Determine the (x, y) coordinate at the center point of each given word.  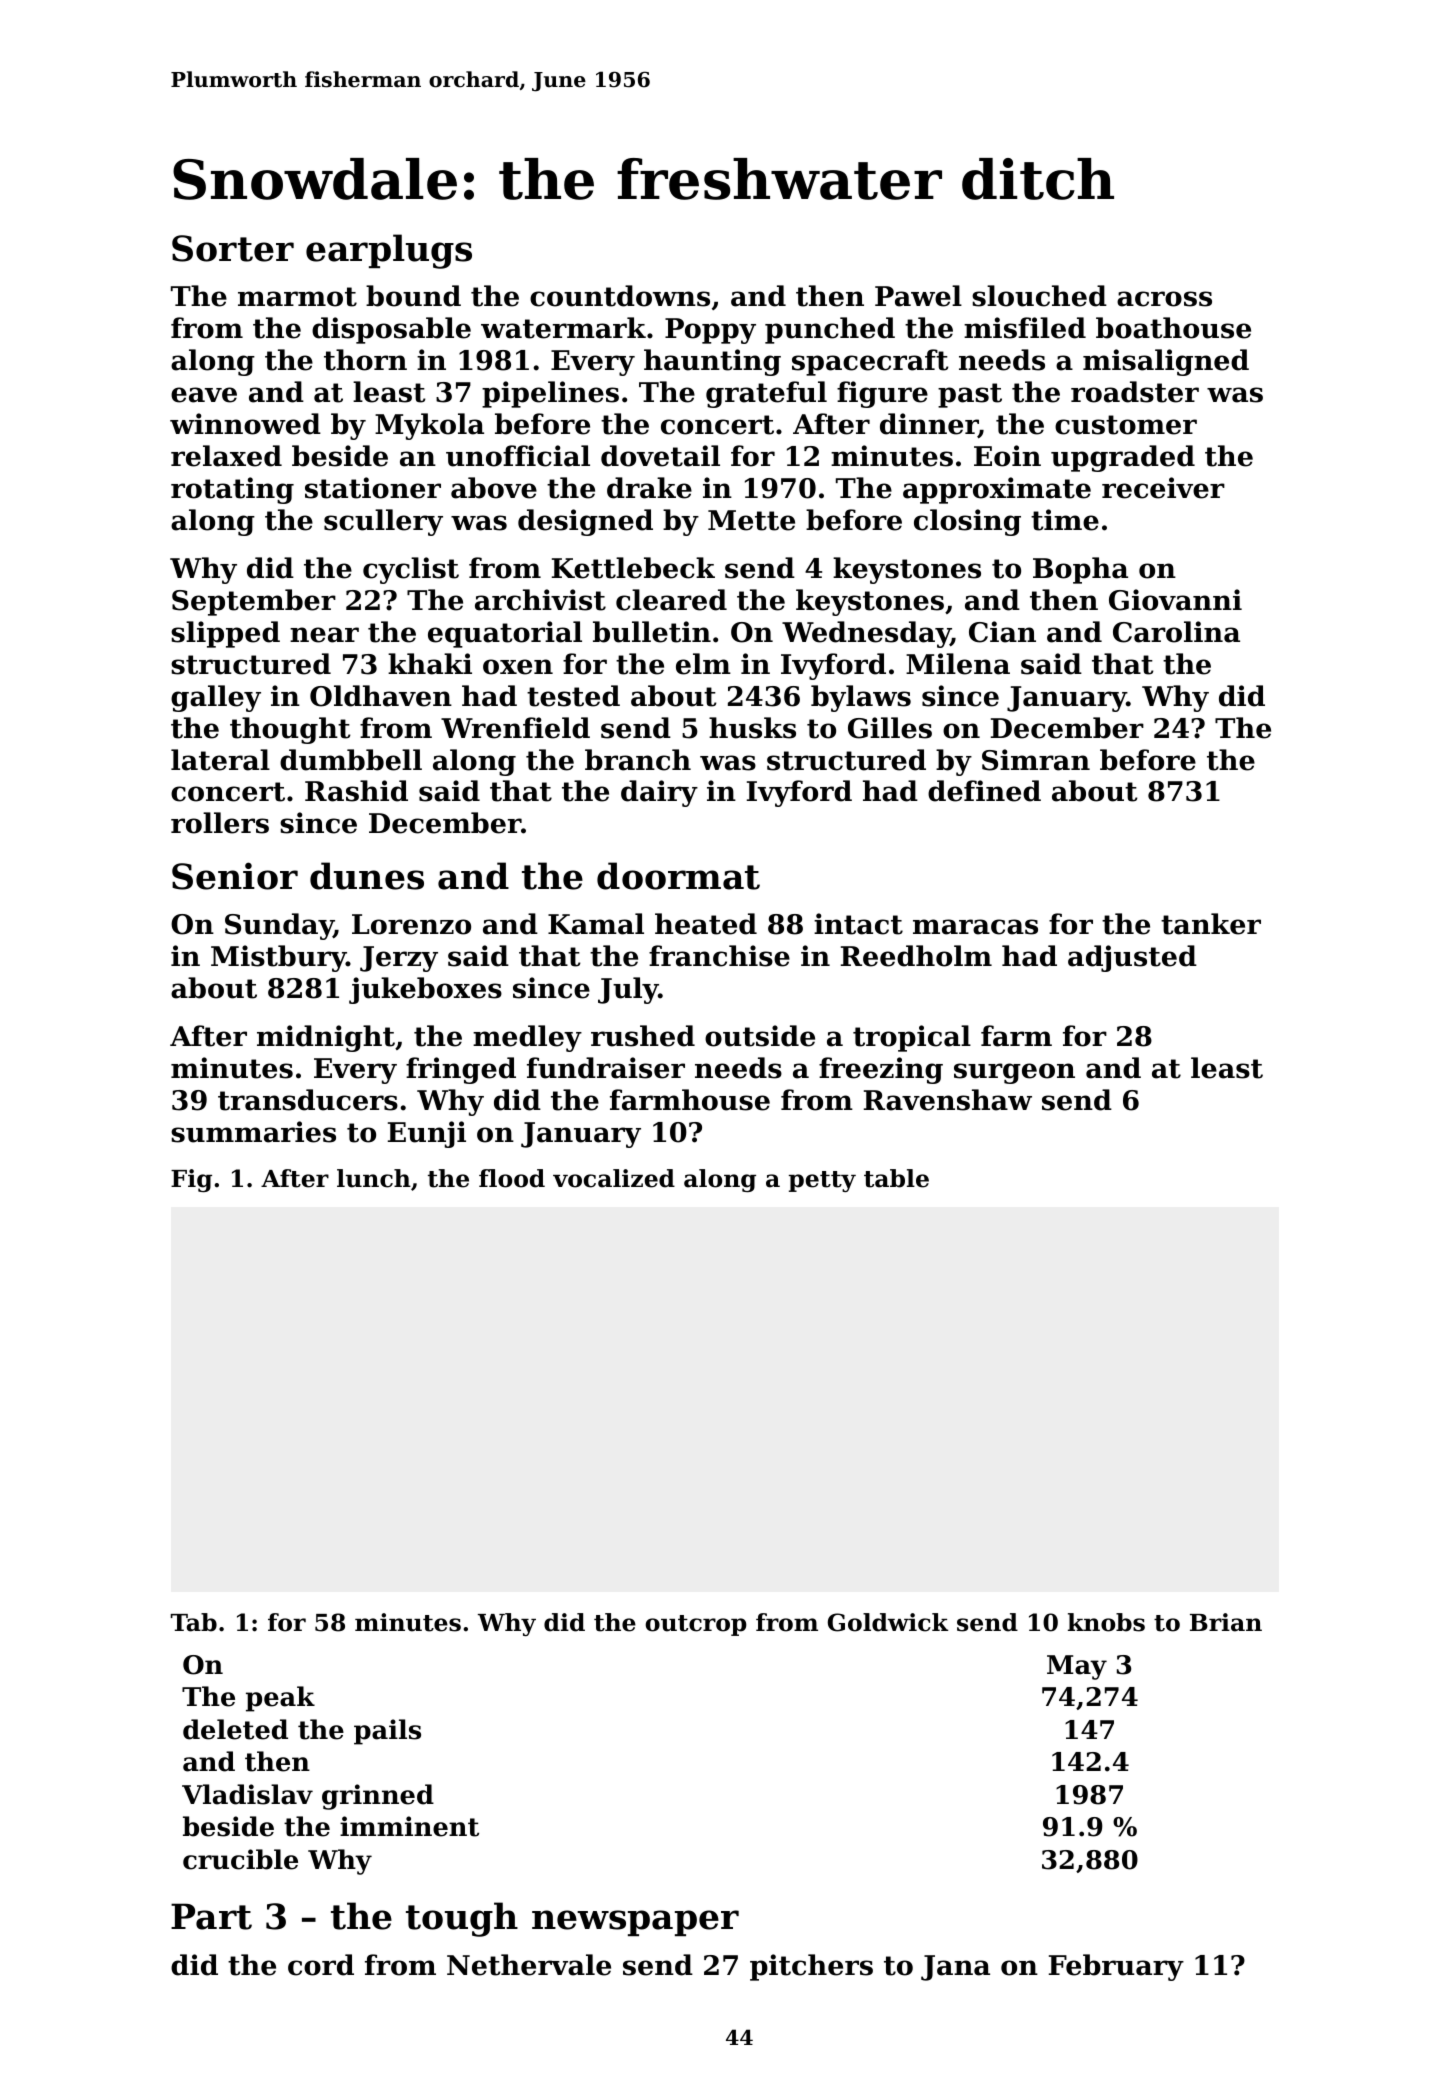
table (896, 1178)
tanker (1211, 924)
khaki (430, 664)
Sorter (233, 248)
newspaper (635, 1923)
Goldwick (888, 1622)
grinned (378, 1797)
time (1065, 520)
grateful (766, 394)
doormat (678, 876)
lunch (374, 1178)
